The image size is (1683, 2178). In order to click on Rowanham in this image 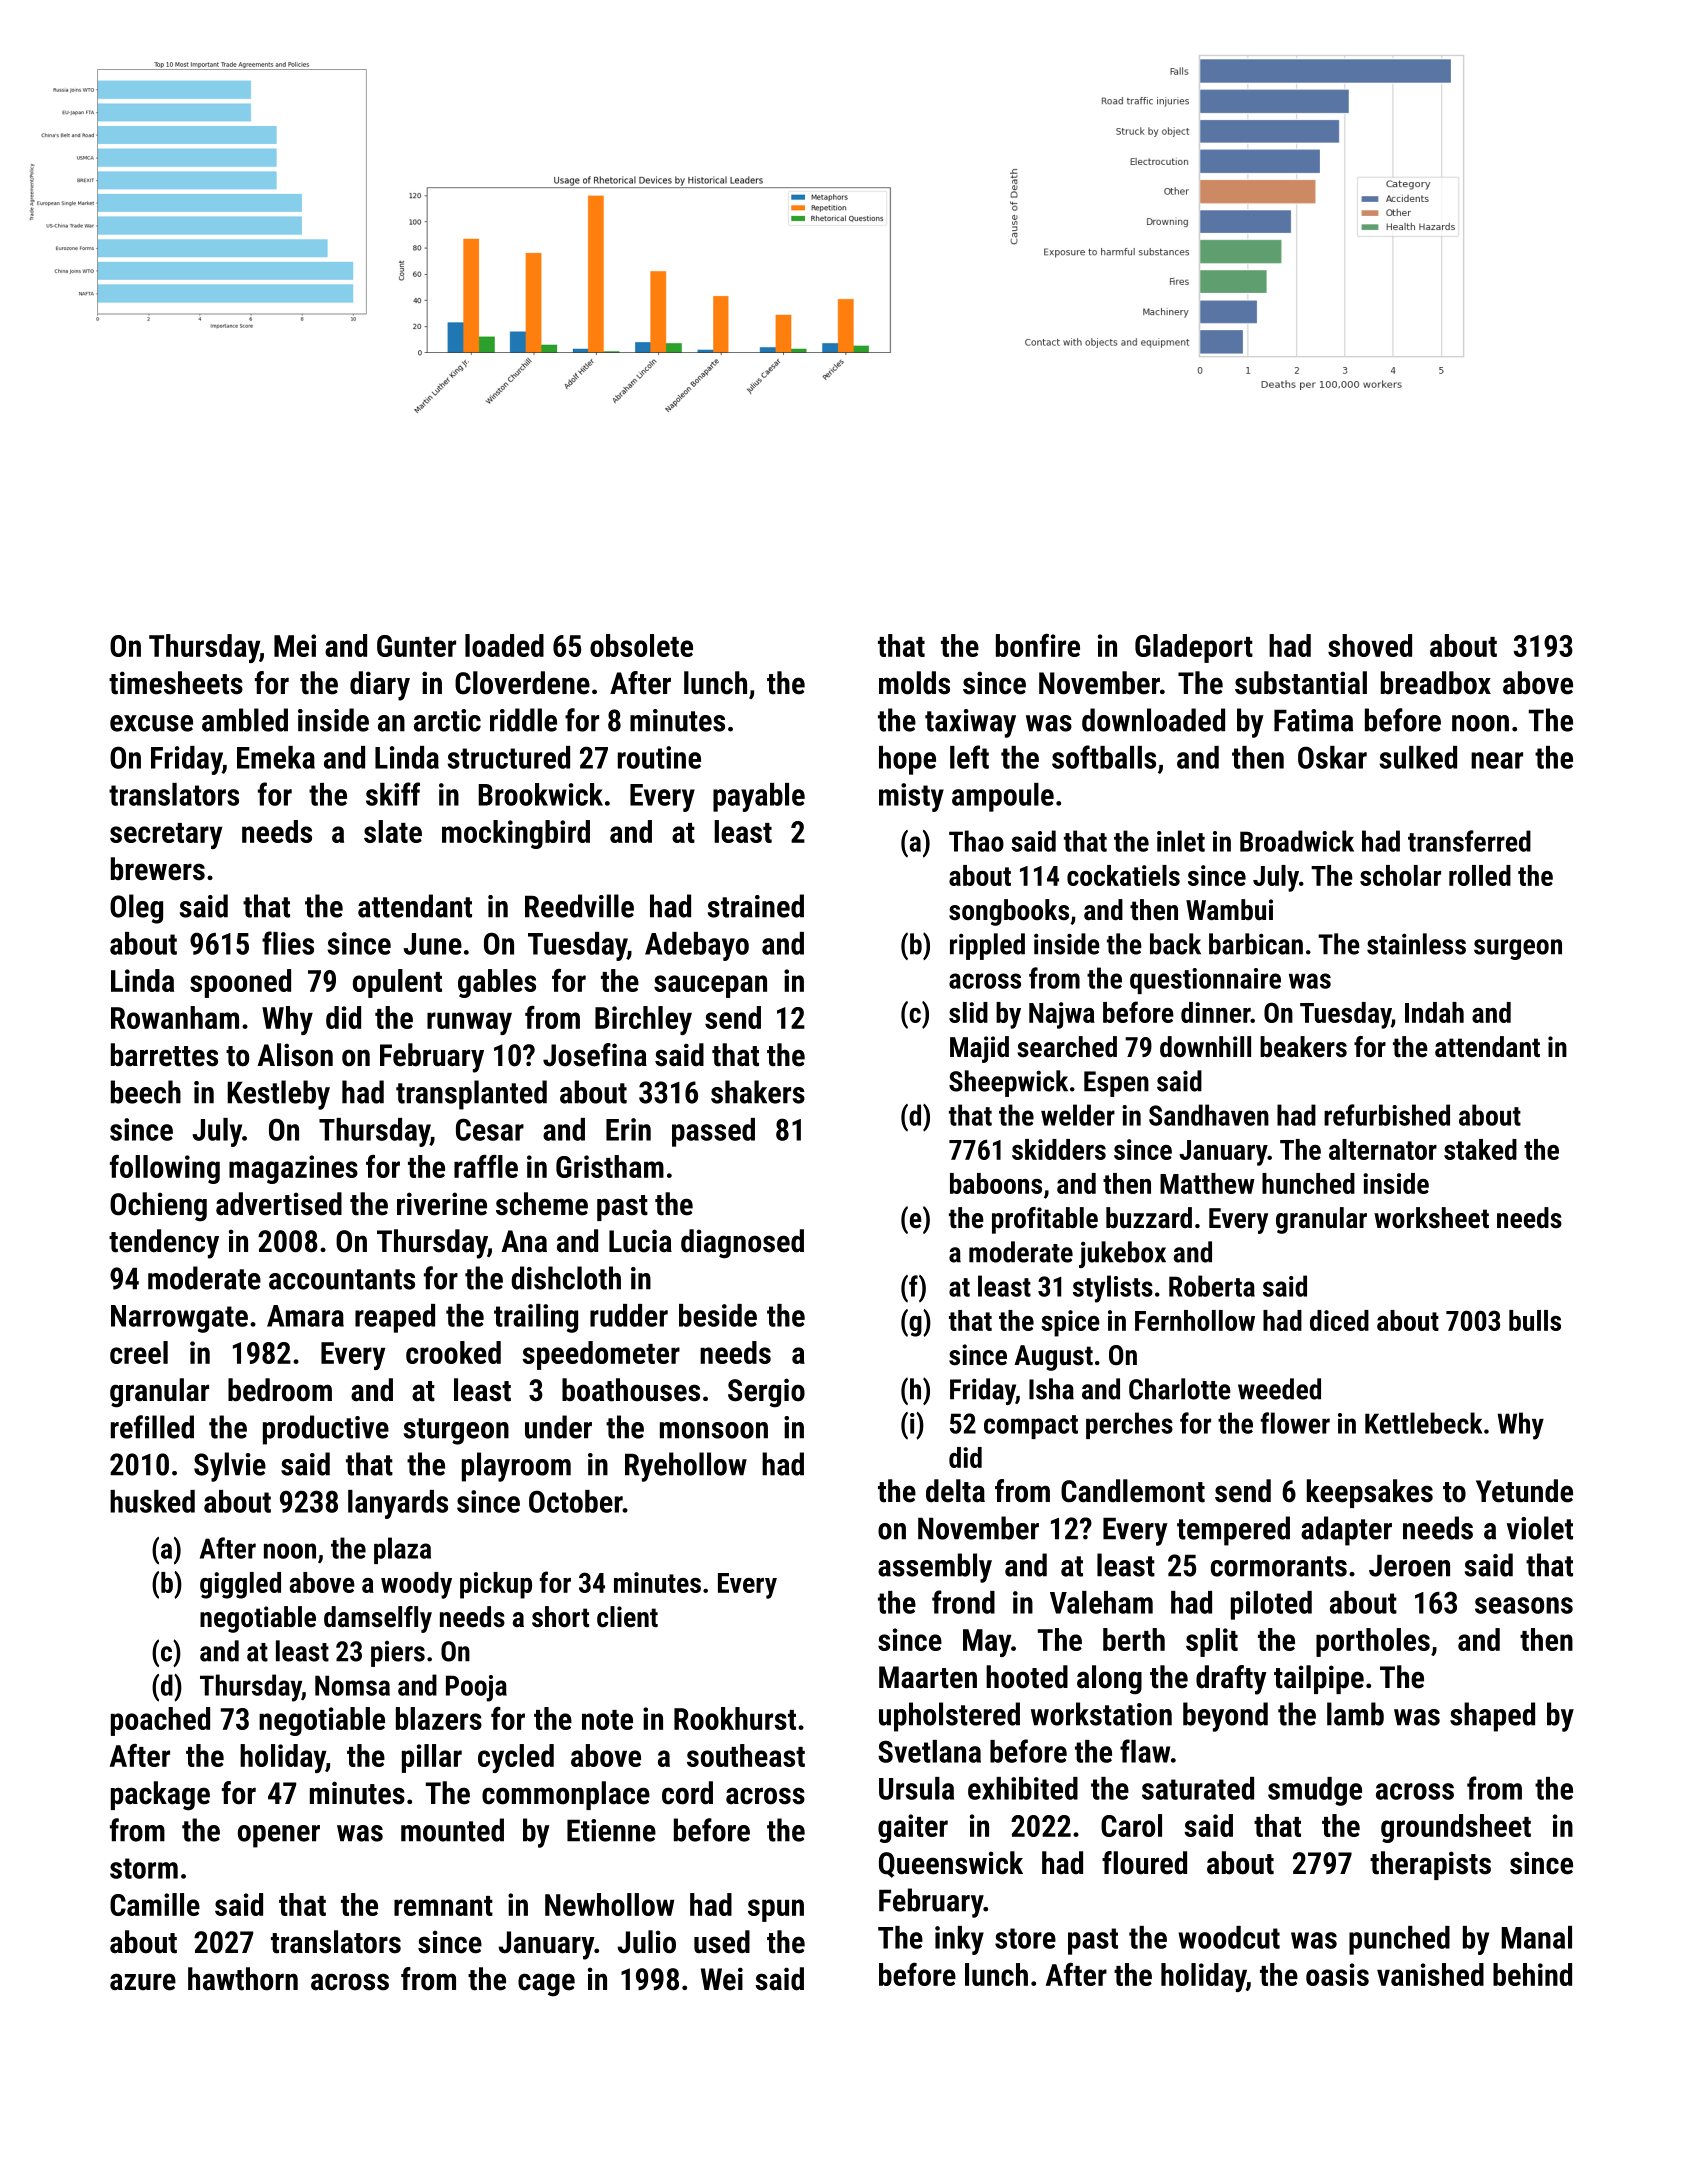, I will do `click(175, 1017)`.
